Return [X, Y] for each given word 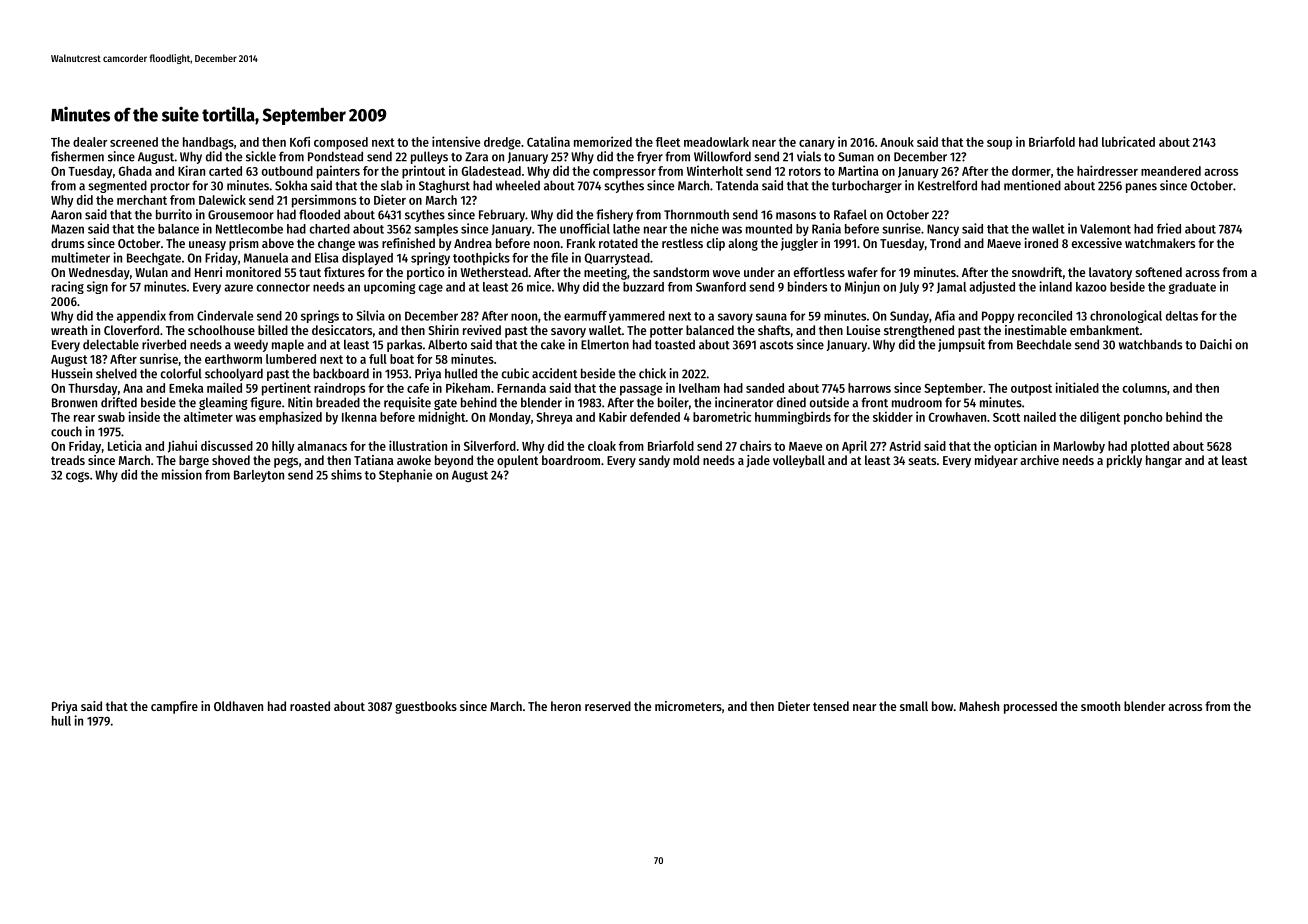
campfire [174, 707]
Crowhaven [957, 417]
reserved [608, 706]
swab [111, 417]
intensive [456, 141]
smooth [1100, 706]
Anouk [897, 142]
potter [666, 332]
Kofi [300, 141]
